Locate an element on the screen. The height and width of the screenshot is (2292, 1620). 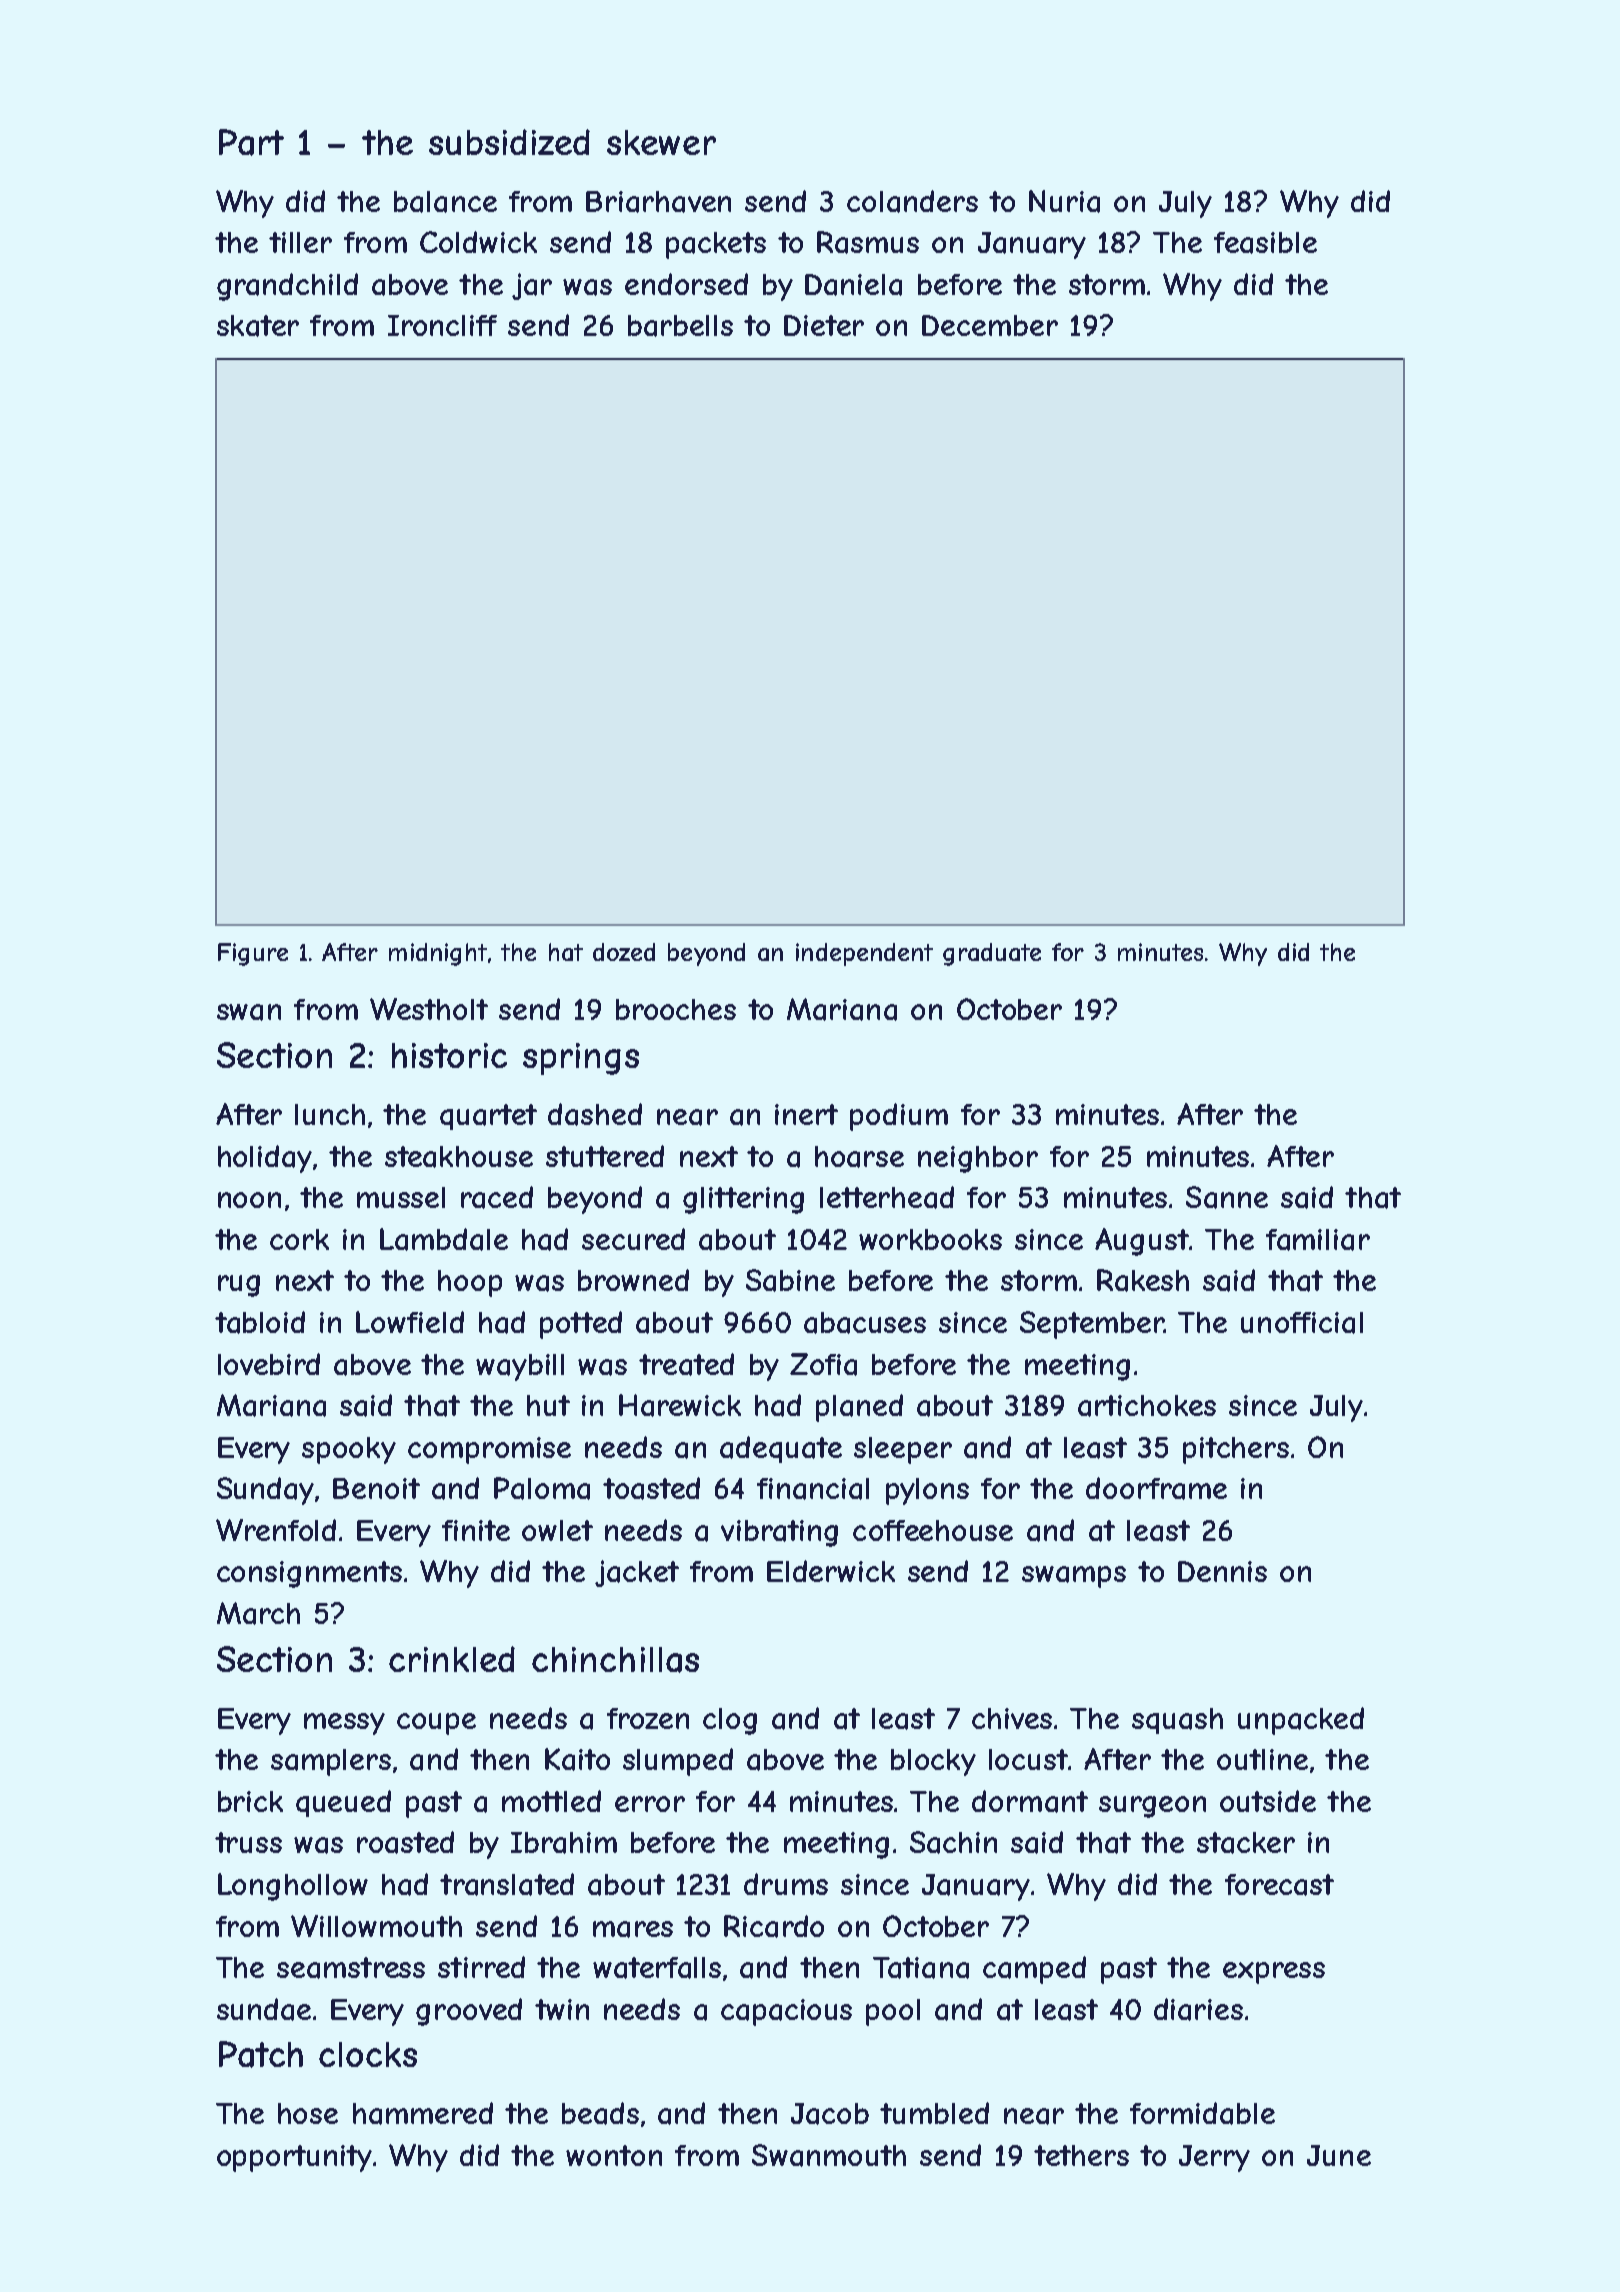
queued is located at coordinates (343, 1803).
